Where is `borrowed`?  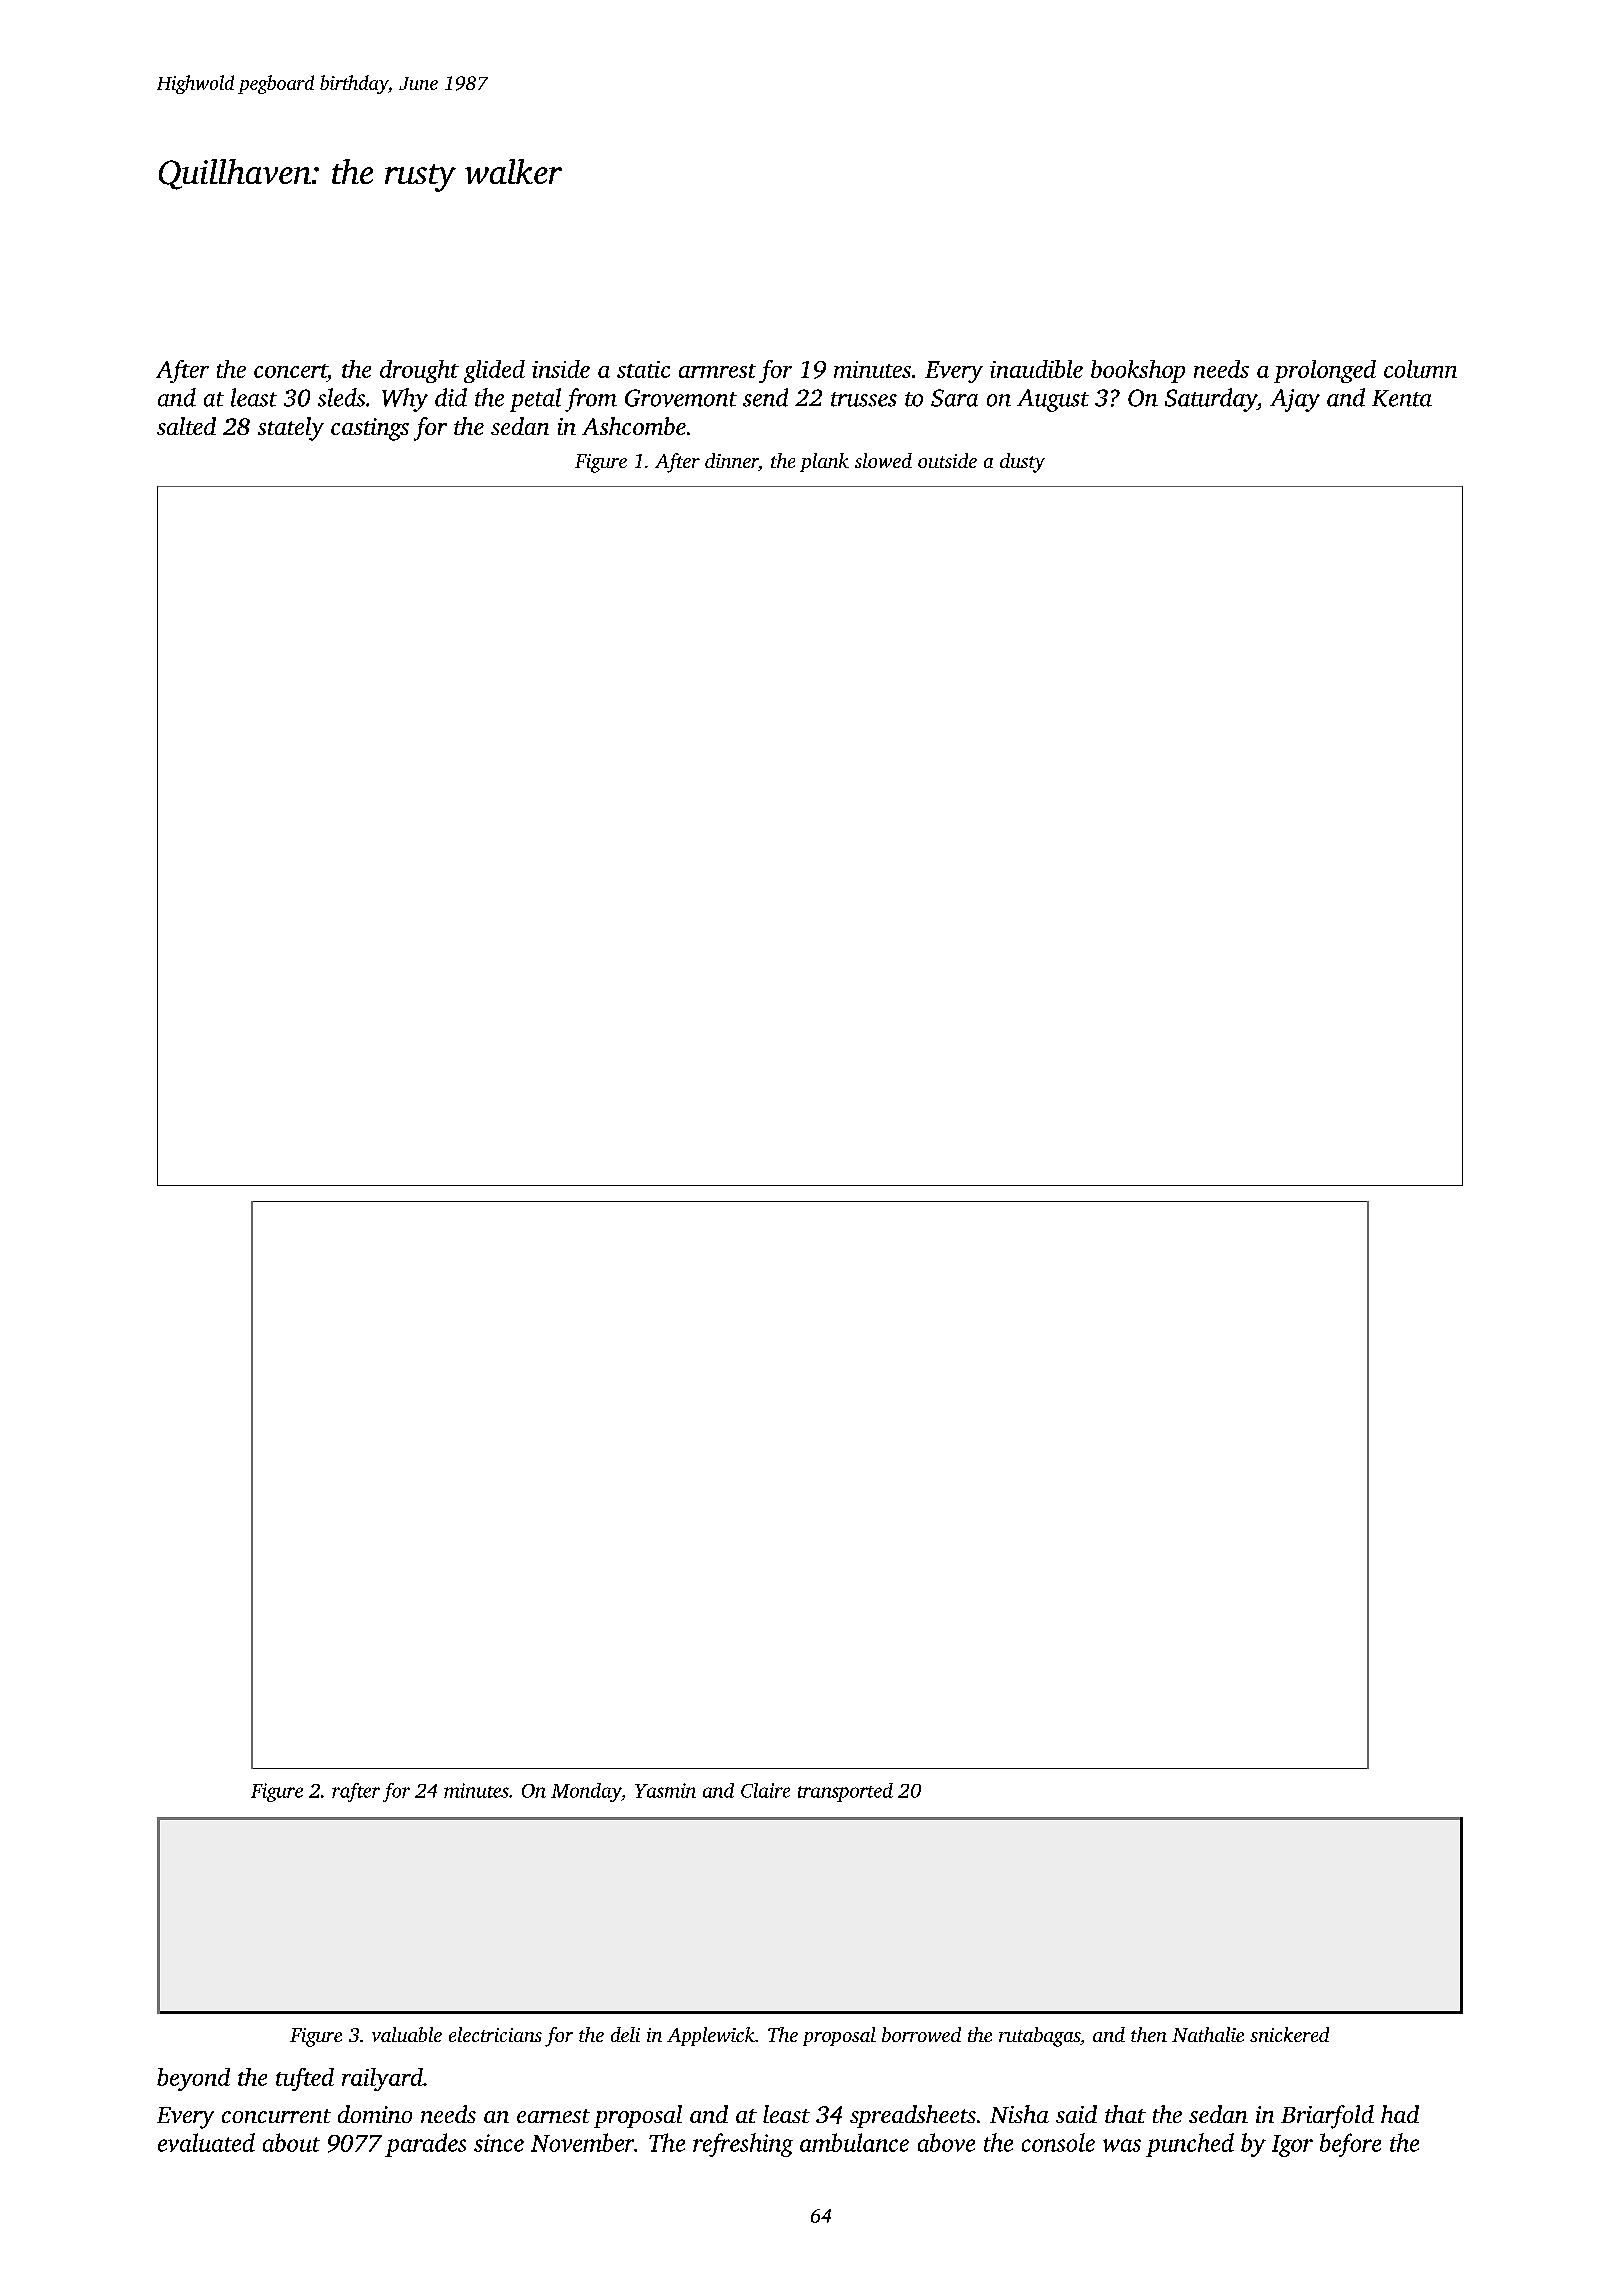 borrowed is located at coordinates (921, 2034).
